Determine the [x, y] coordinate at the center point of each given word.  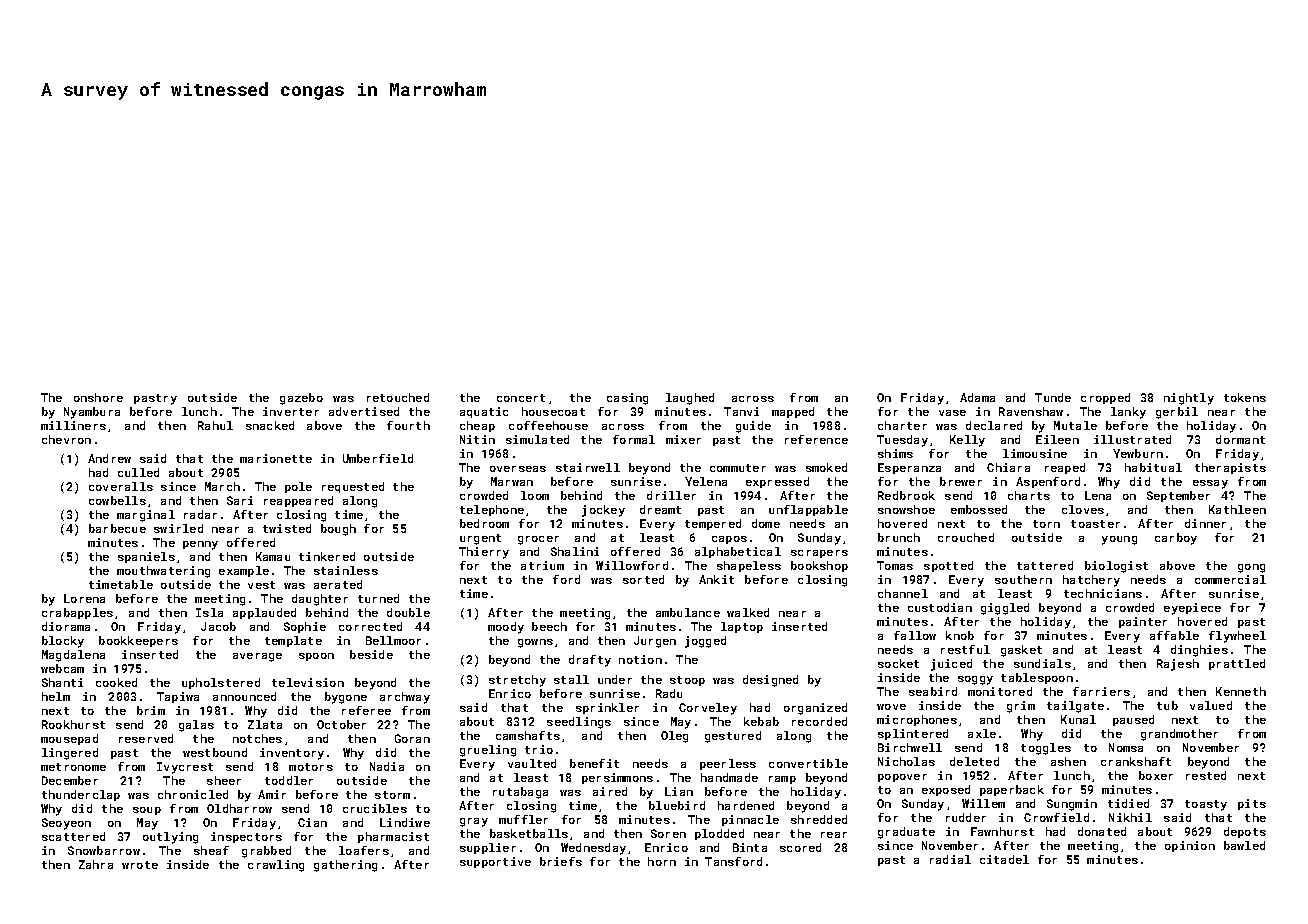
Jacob [218, 626]
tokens [1245, 397]
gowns [535, 643]
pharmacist [393, 837]
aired [610, 791]
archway [405, 698]
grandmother [1179, 735]
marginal [146, 516]
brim [151, 710]
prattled [1237, 664]
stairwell [588, 467]
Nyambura [92, 413]
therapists [1230, 468]
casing [627, 399]
